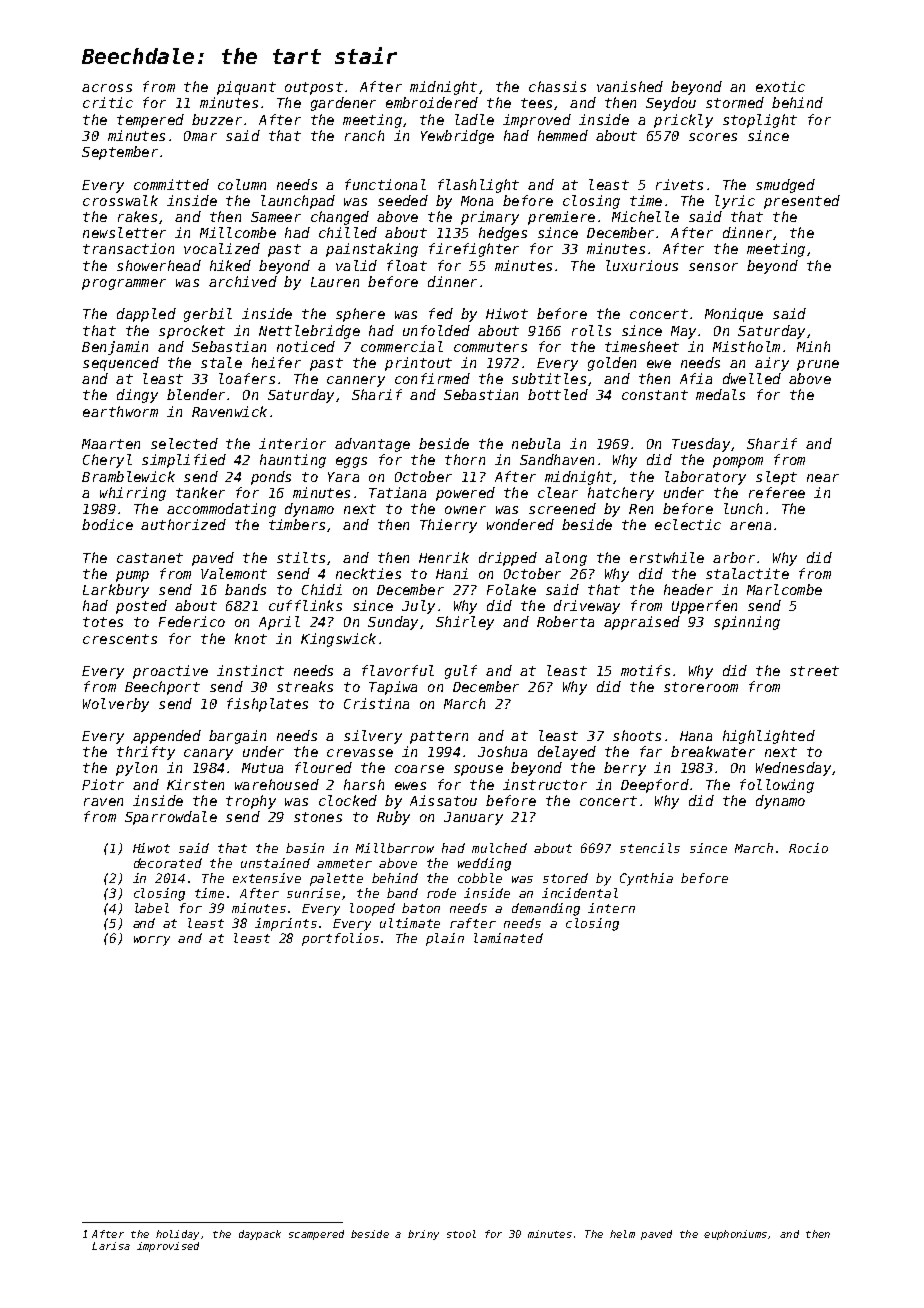 The image size is (924, 1308). What do you see at coordinates (124, 232) in the screenshot?
I see `newsletter` at bounding box center [124, 232].
